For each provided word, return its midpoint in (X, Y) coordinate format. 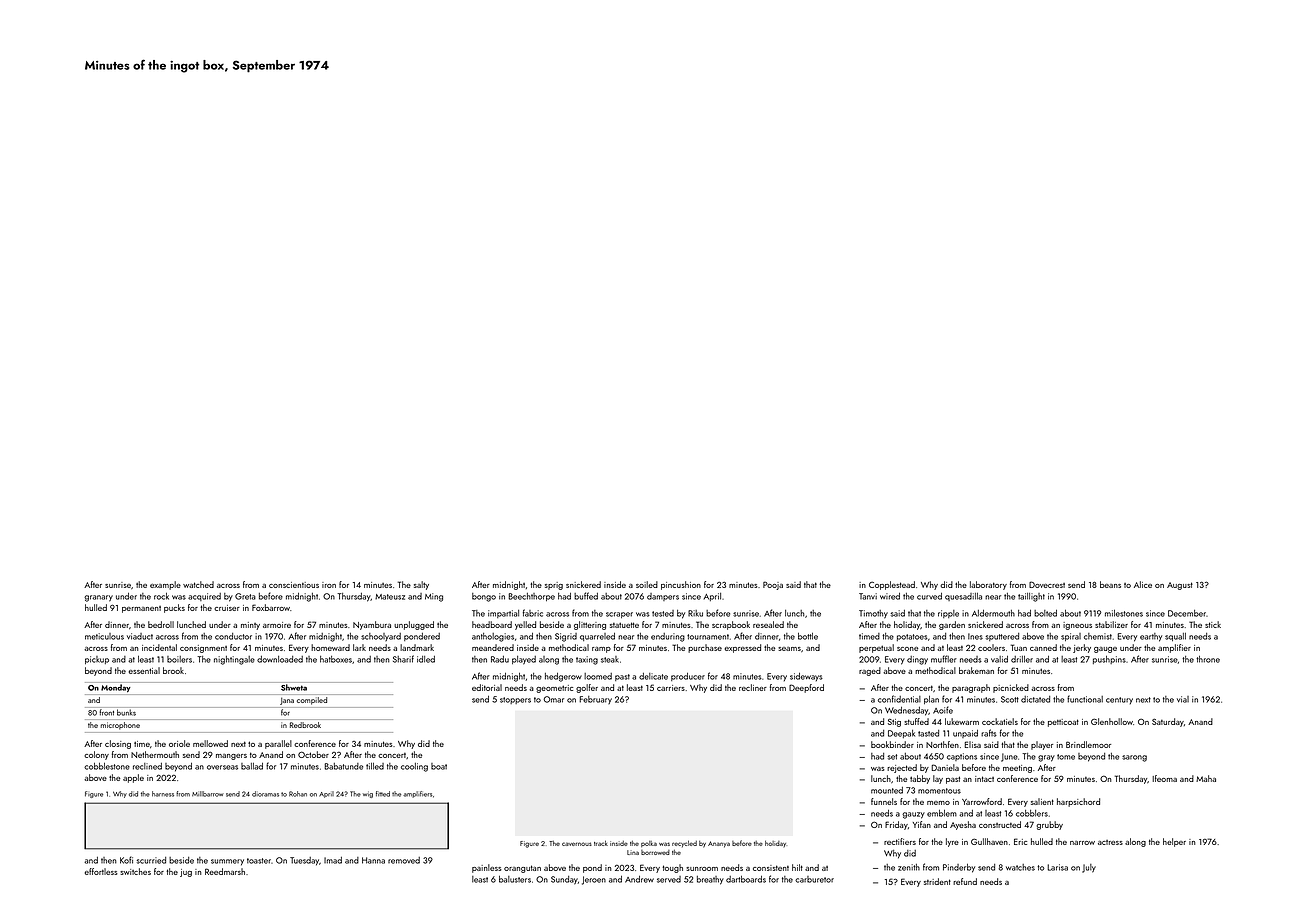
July (1089, 868)
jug (186, 873)
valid (999, 659)
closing (118, 744)
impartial (503, 614)
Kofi (126, 860)
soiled (647, 584)
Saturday (1168, 722)
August (1180, 586)
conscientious (294, 585)
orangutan (522, 869)
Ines (975, 636)
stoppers (515, 700)
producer (688, 677)
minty (250, 626)
